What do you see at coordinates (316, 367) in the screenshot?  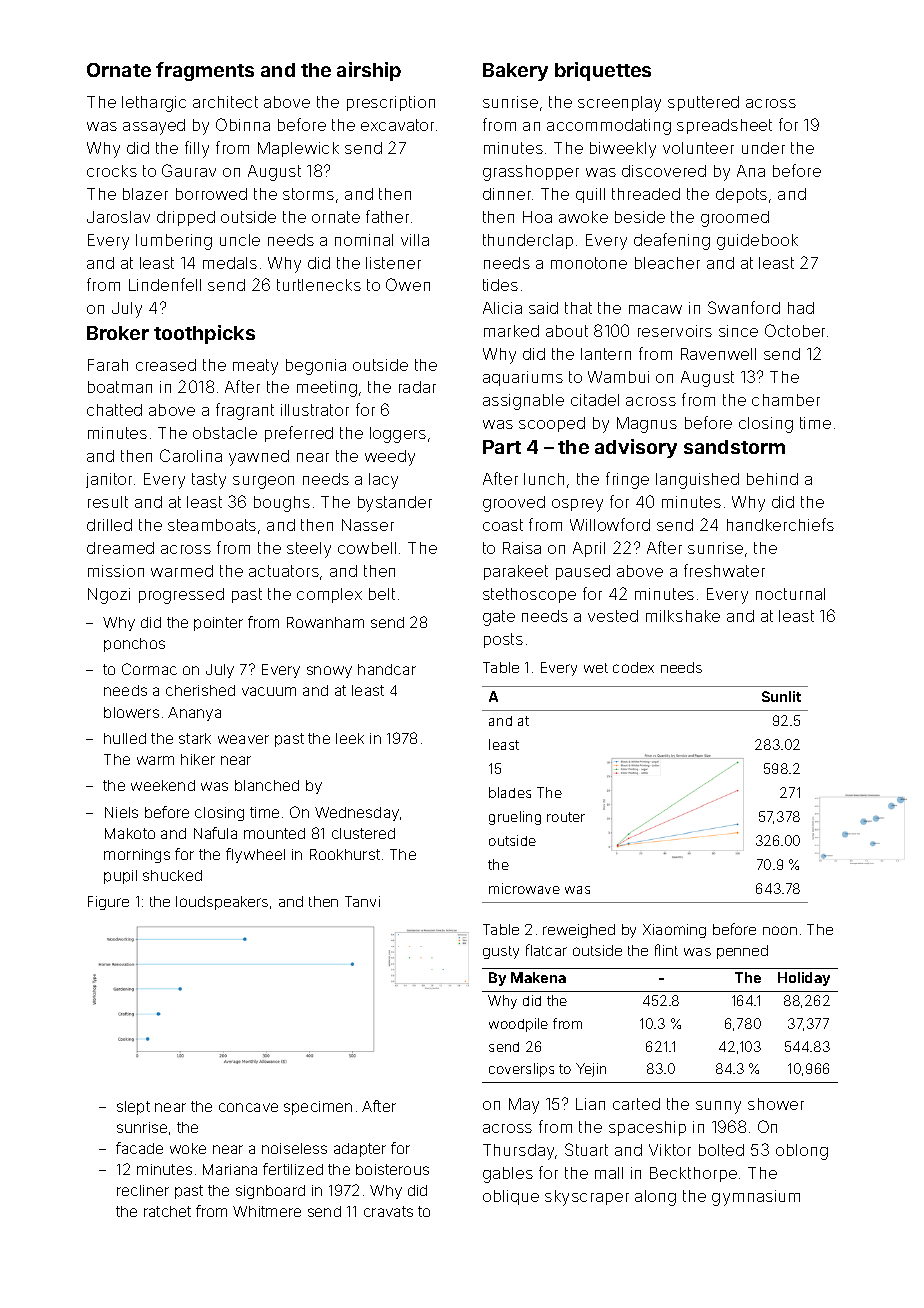 I see `begonia` at bounding box center [316, 367].
